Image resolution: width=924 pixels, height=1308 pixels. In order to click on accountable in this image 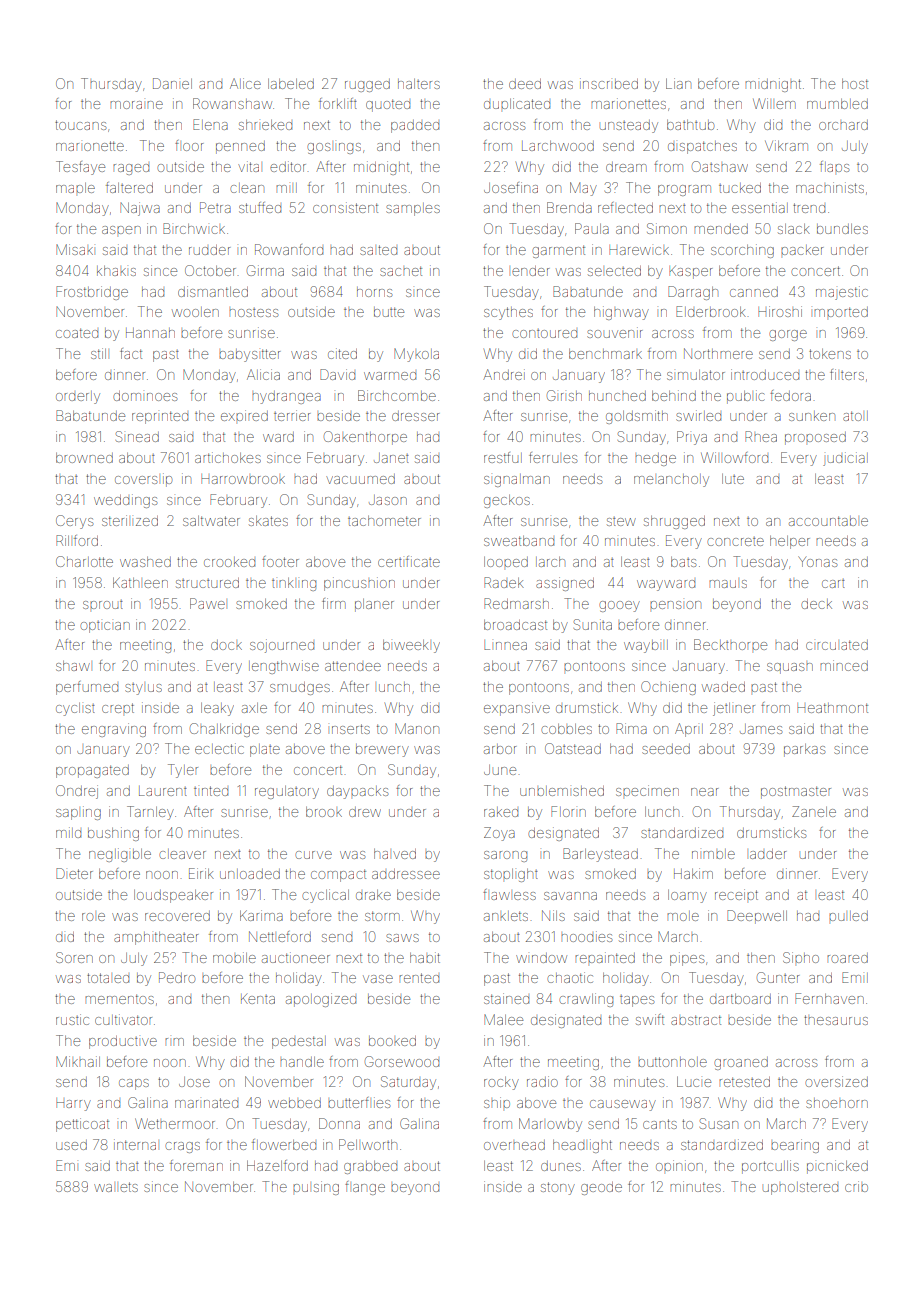, I will do `click(828, 521)`.
